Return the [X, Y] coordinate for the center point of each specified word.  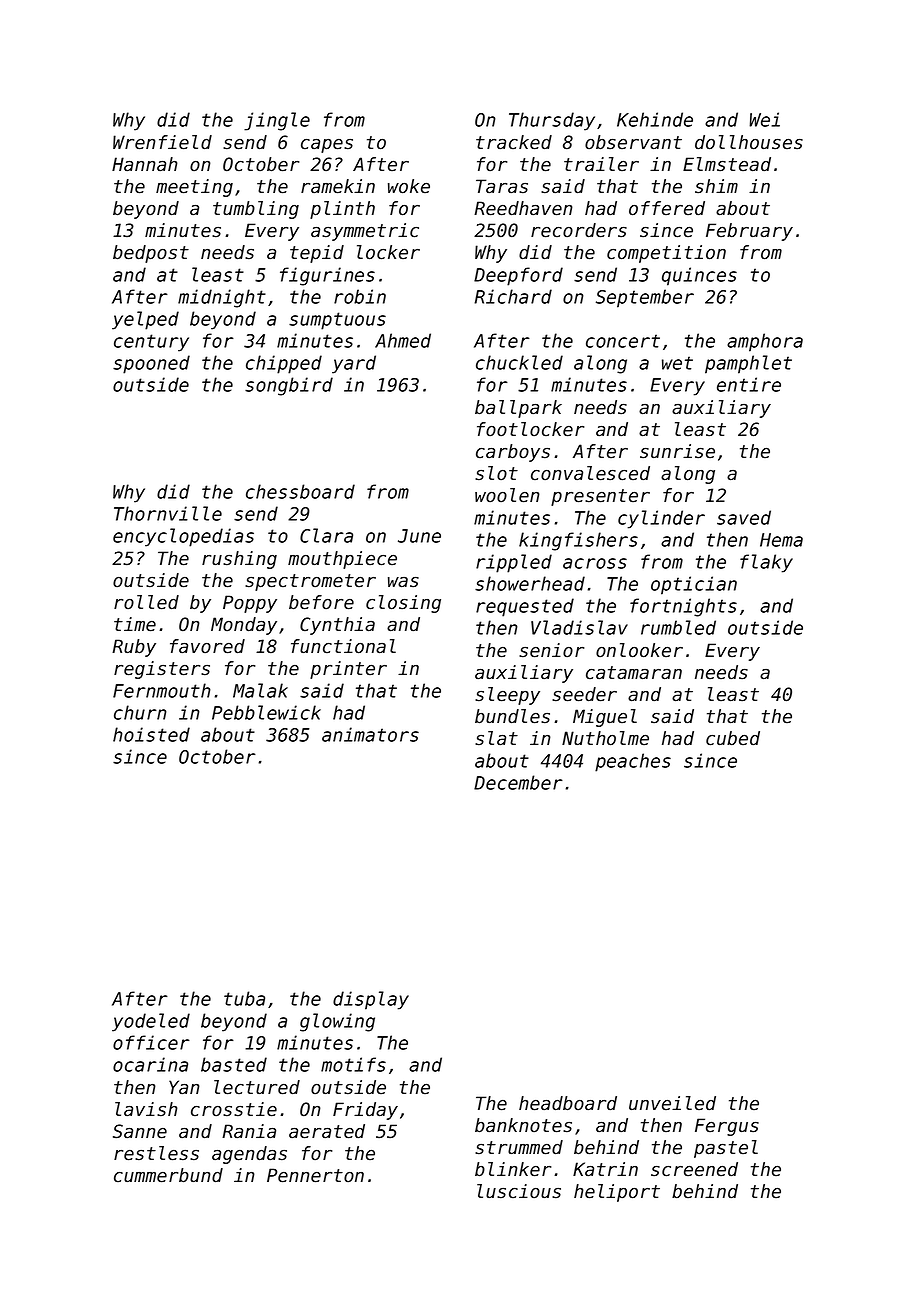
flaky [766, 563]
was [403, 582]
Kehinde [655, 119]
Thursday [552, 121]
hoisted [151, 734]
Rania [249, 1131]
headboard [568, 1103]
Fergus [727, 1127]
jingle [277, 121]
